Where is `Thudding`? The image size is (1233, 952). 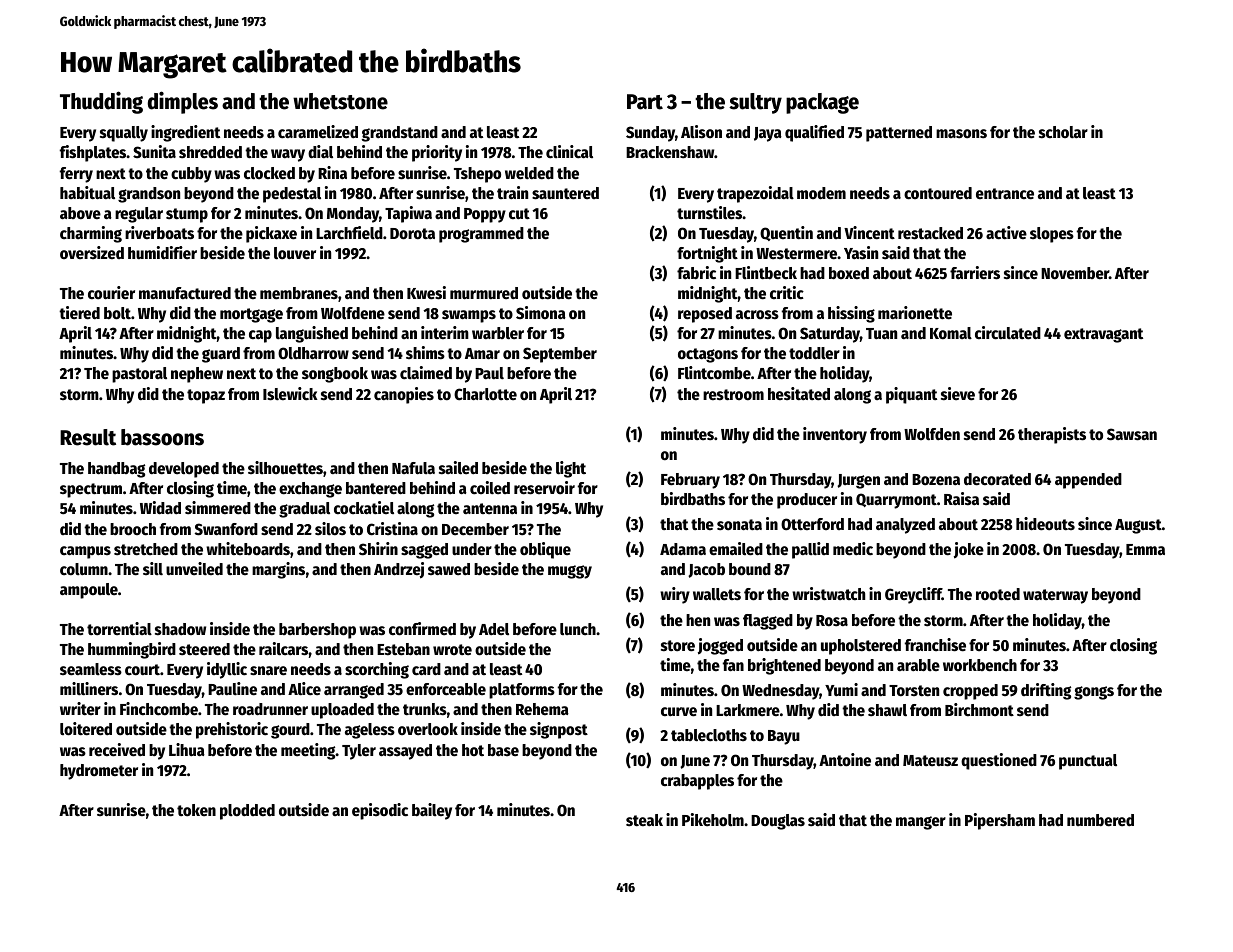
Thudding is located at coordinates (101, 102).
